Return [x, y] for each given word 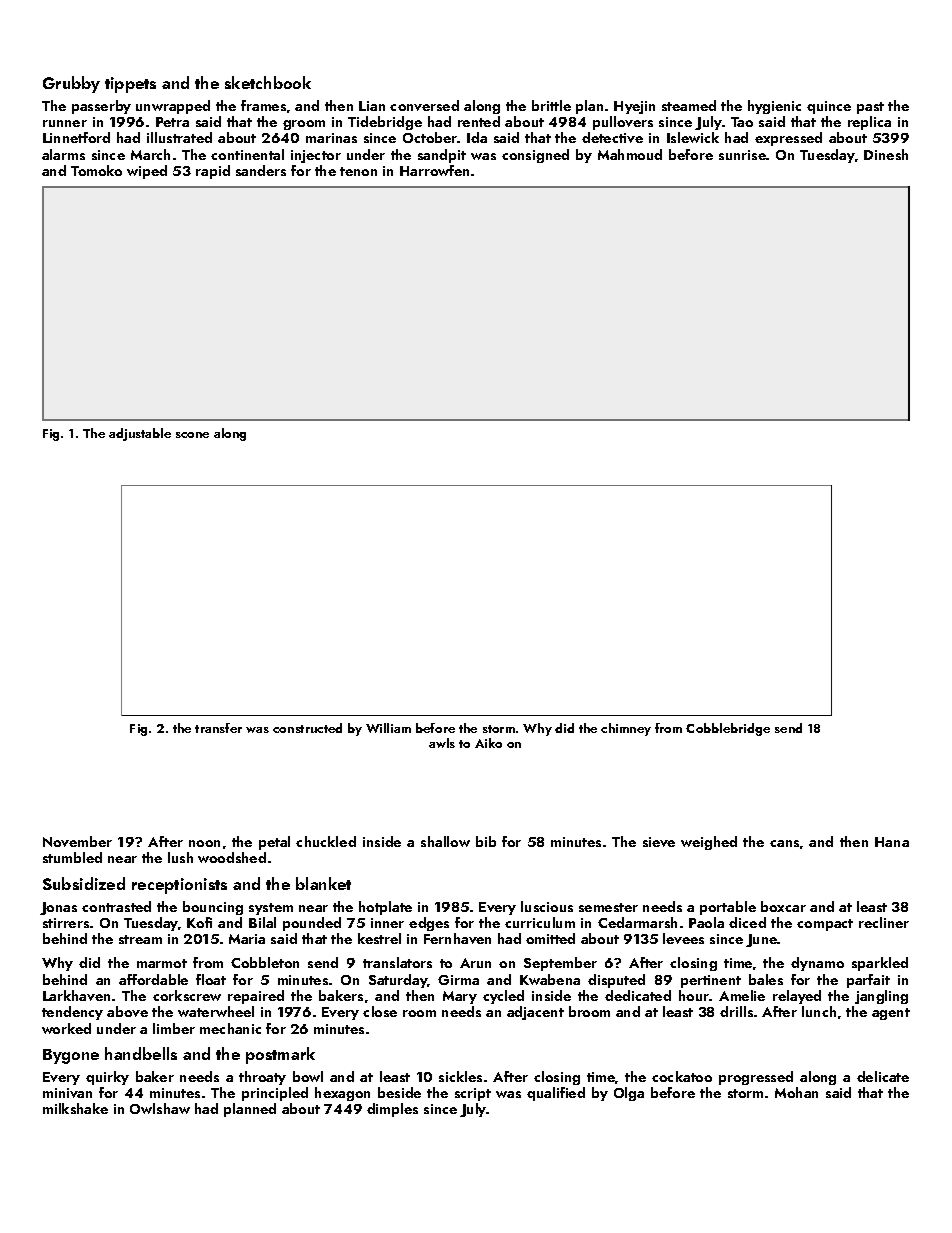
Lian [372, 106]
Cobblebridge [728, 729]
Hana [892, 842]
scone [192, 435]
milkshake [75, 1108]
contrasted [116, 906]
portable [728, 908]
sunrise [742, 155]
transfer [218, 728]
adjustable [140, 434]
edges [429, 924]
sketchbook [268, 82]
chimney [626, 729]
